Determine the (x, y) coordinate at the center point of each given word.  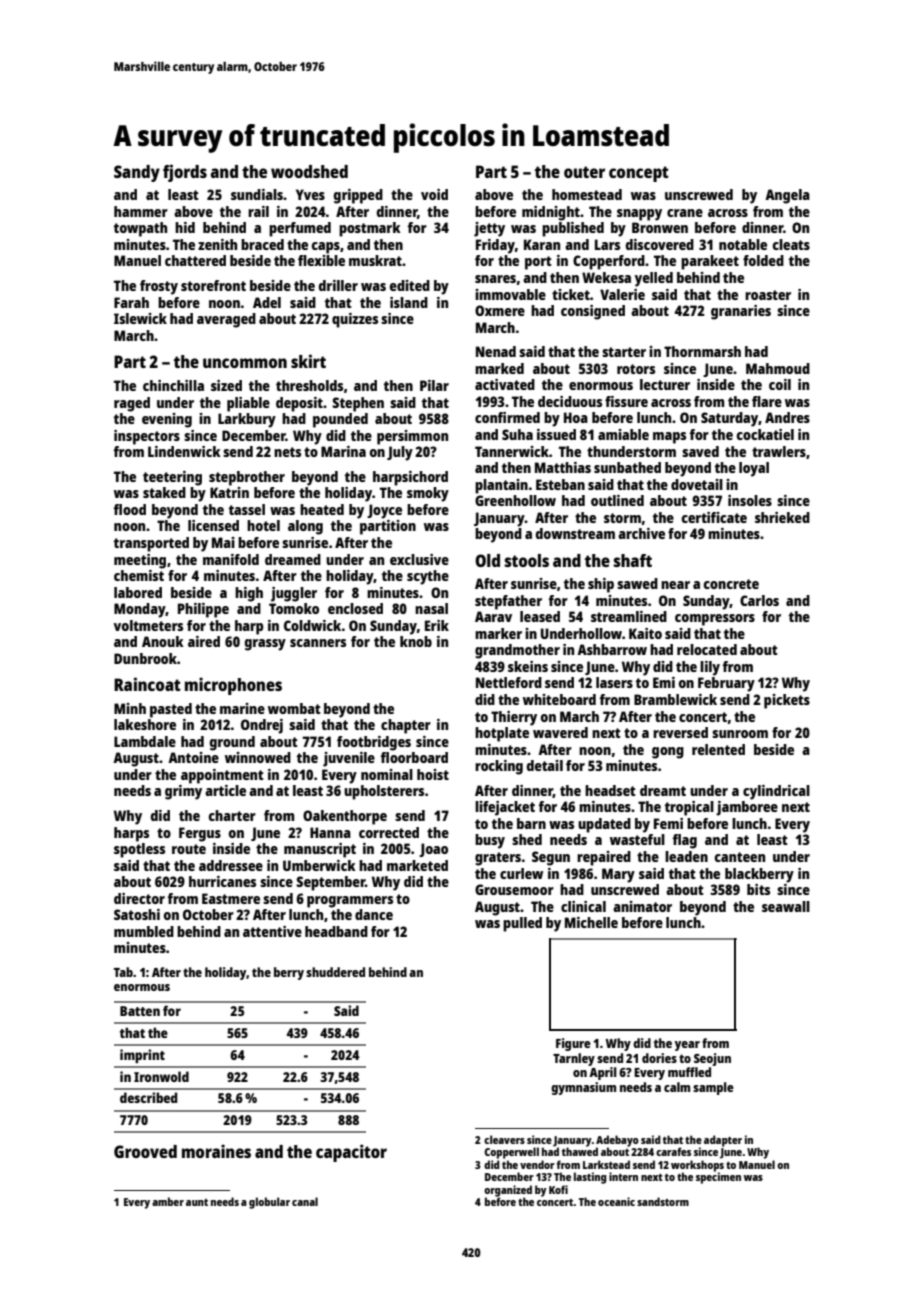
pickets (787, 701)
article (225, 790)
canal (305, 1201)
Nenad (496, 351)
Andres (787, 417)
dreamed (293, 559)
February (726, 684)
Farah (131, 302)
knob (416, 641)
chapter (406, 726)
